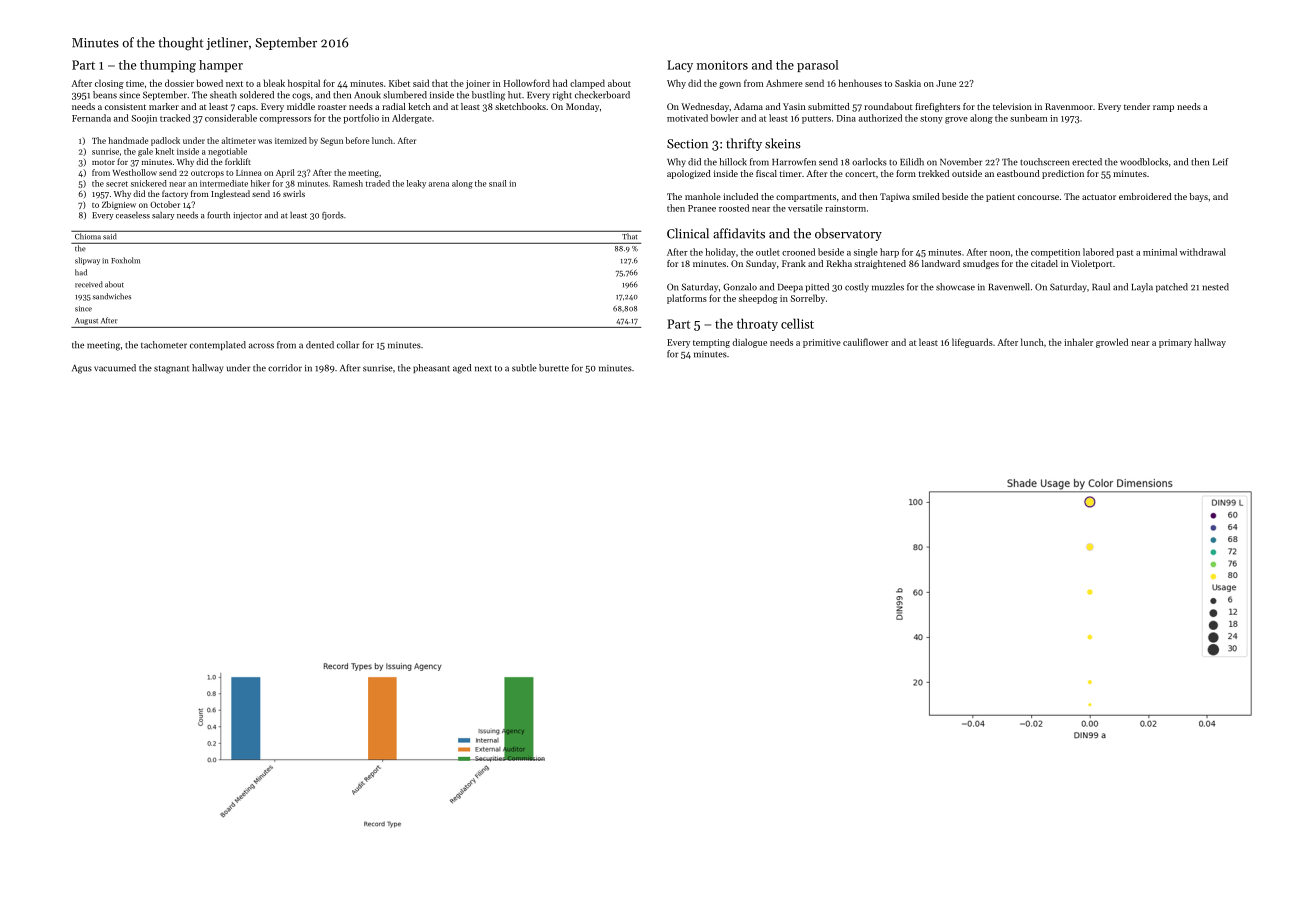 This screenshot has width=1308, height=924. I want to click on monitors, so click(722, 65).
